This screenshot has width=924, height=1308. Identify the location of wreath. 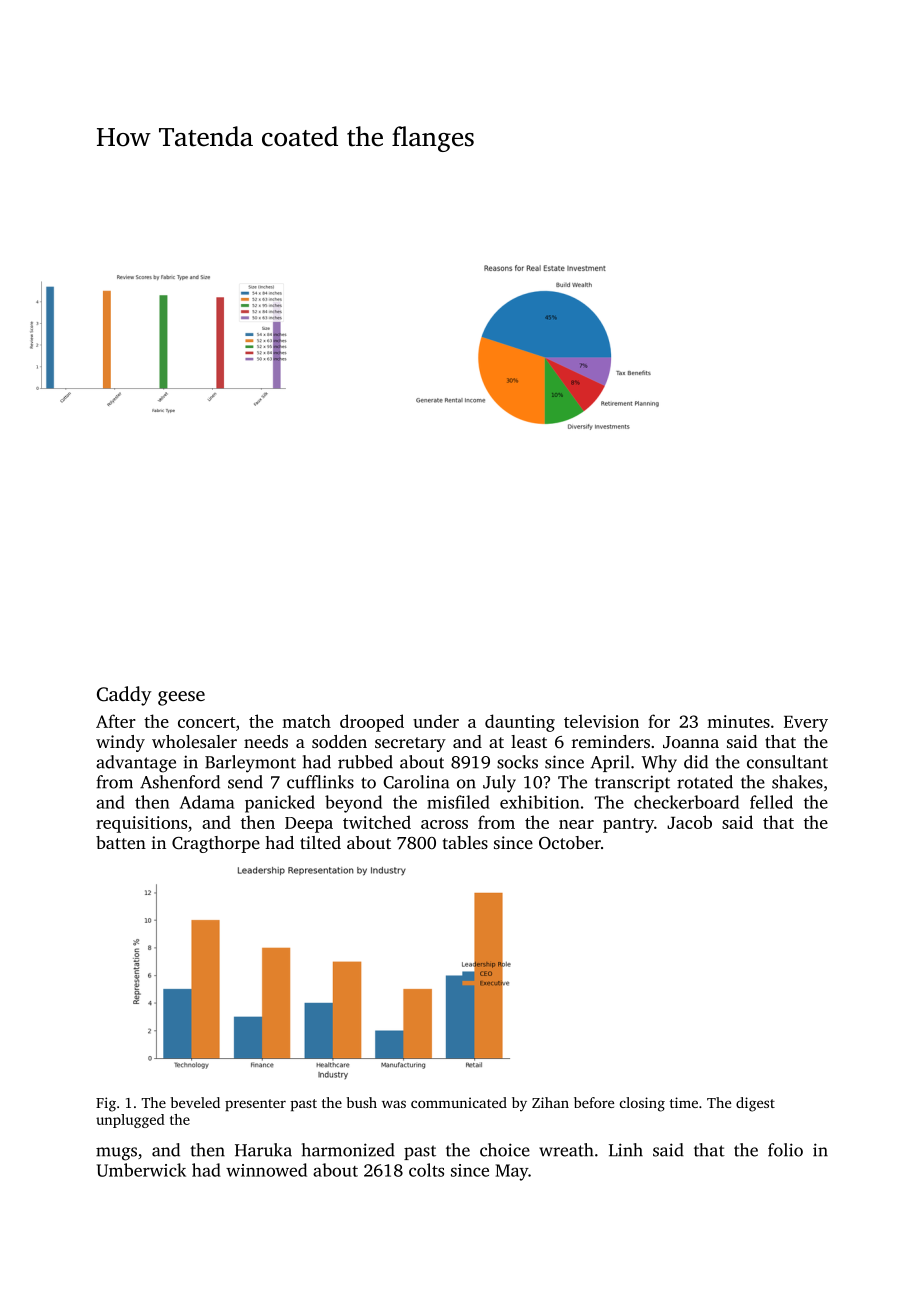
(566, 1150).
